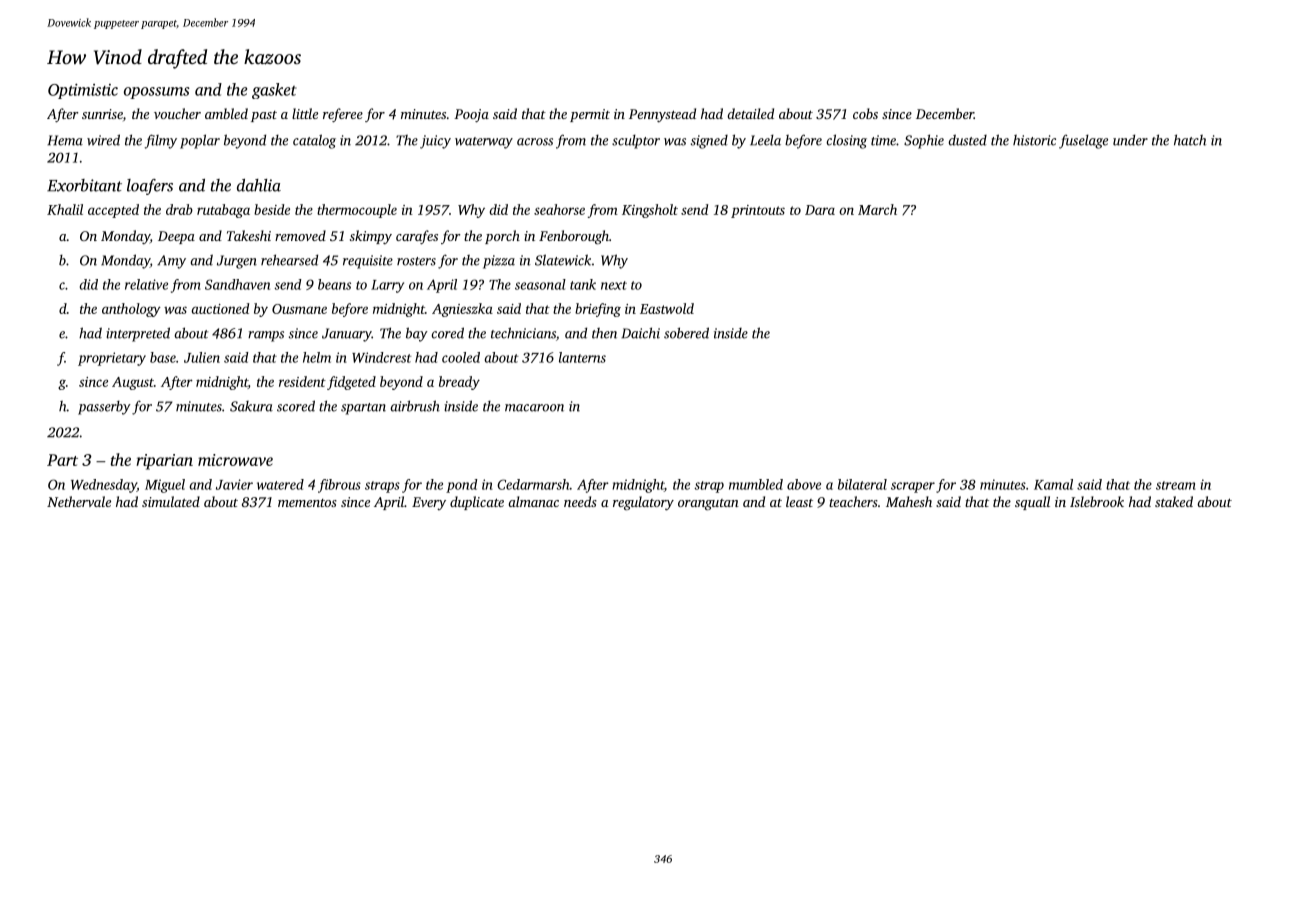  What do you see at coordinates (416, 261) in the page?
I see `rosters` at bounding box center [416, 261].
